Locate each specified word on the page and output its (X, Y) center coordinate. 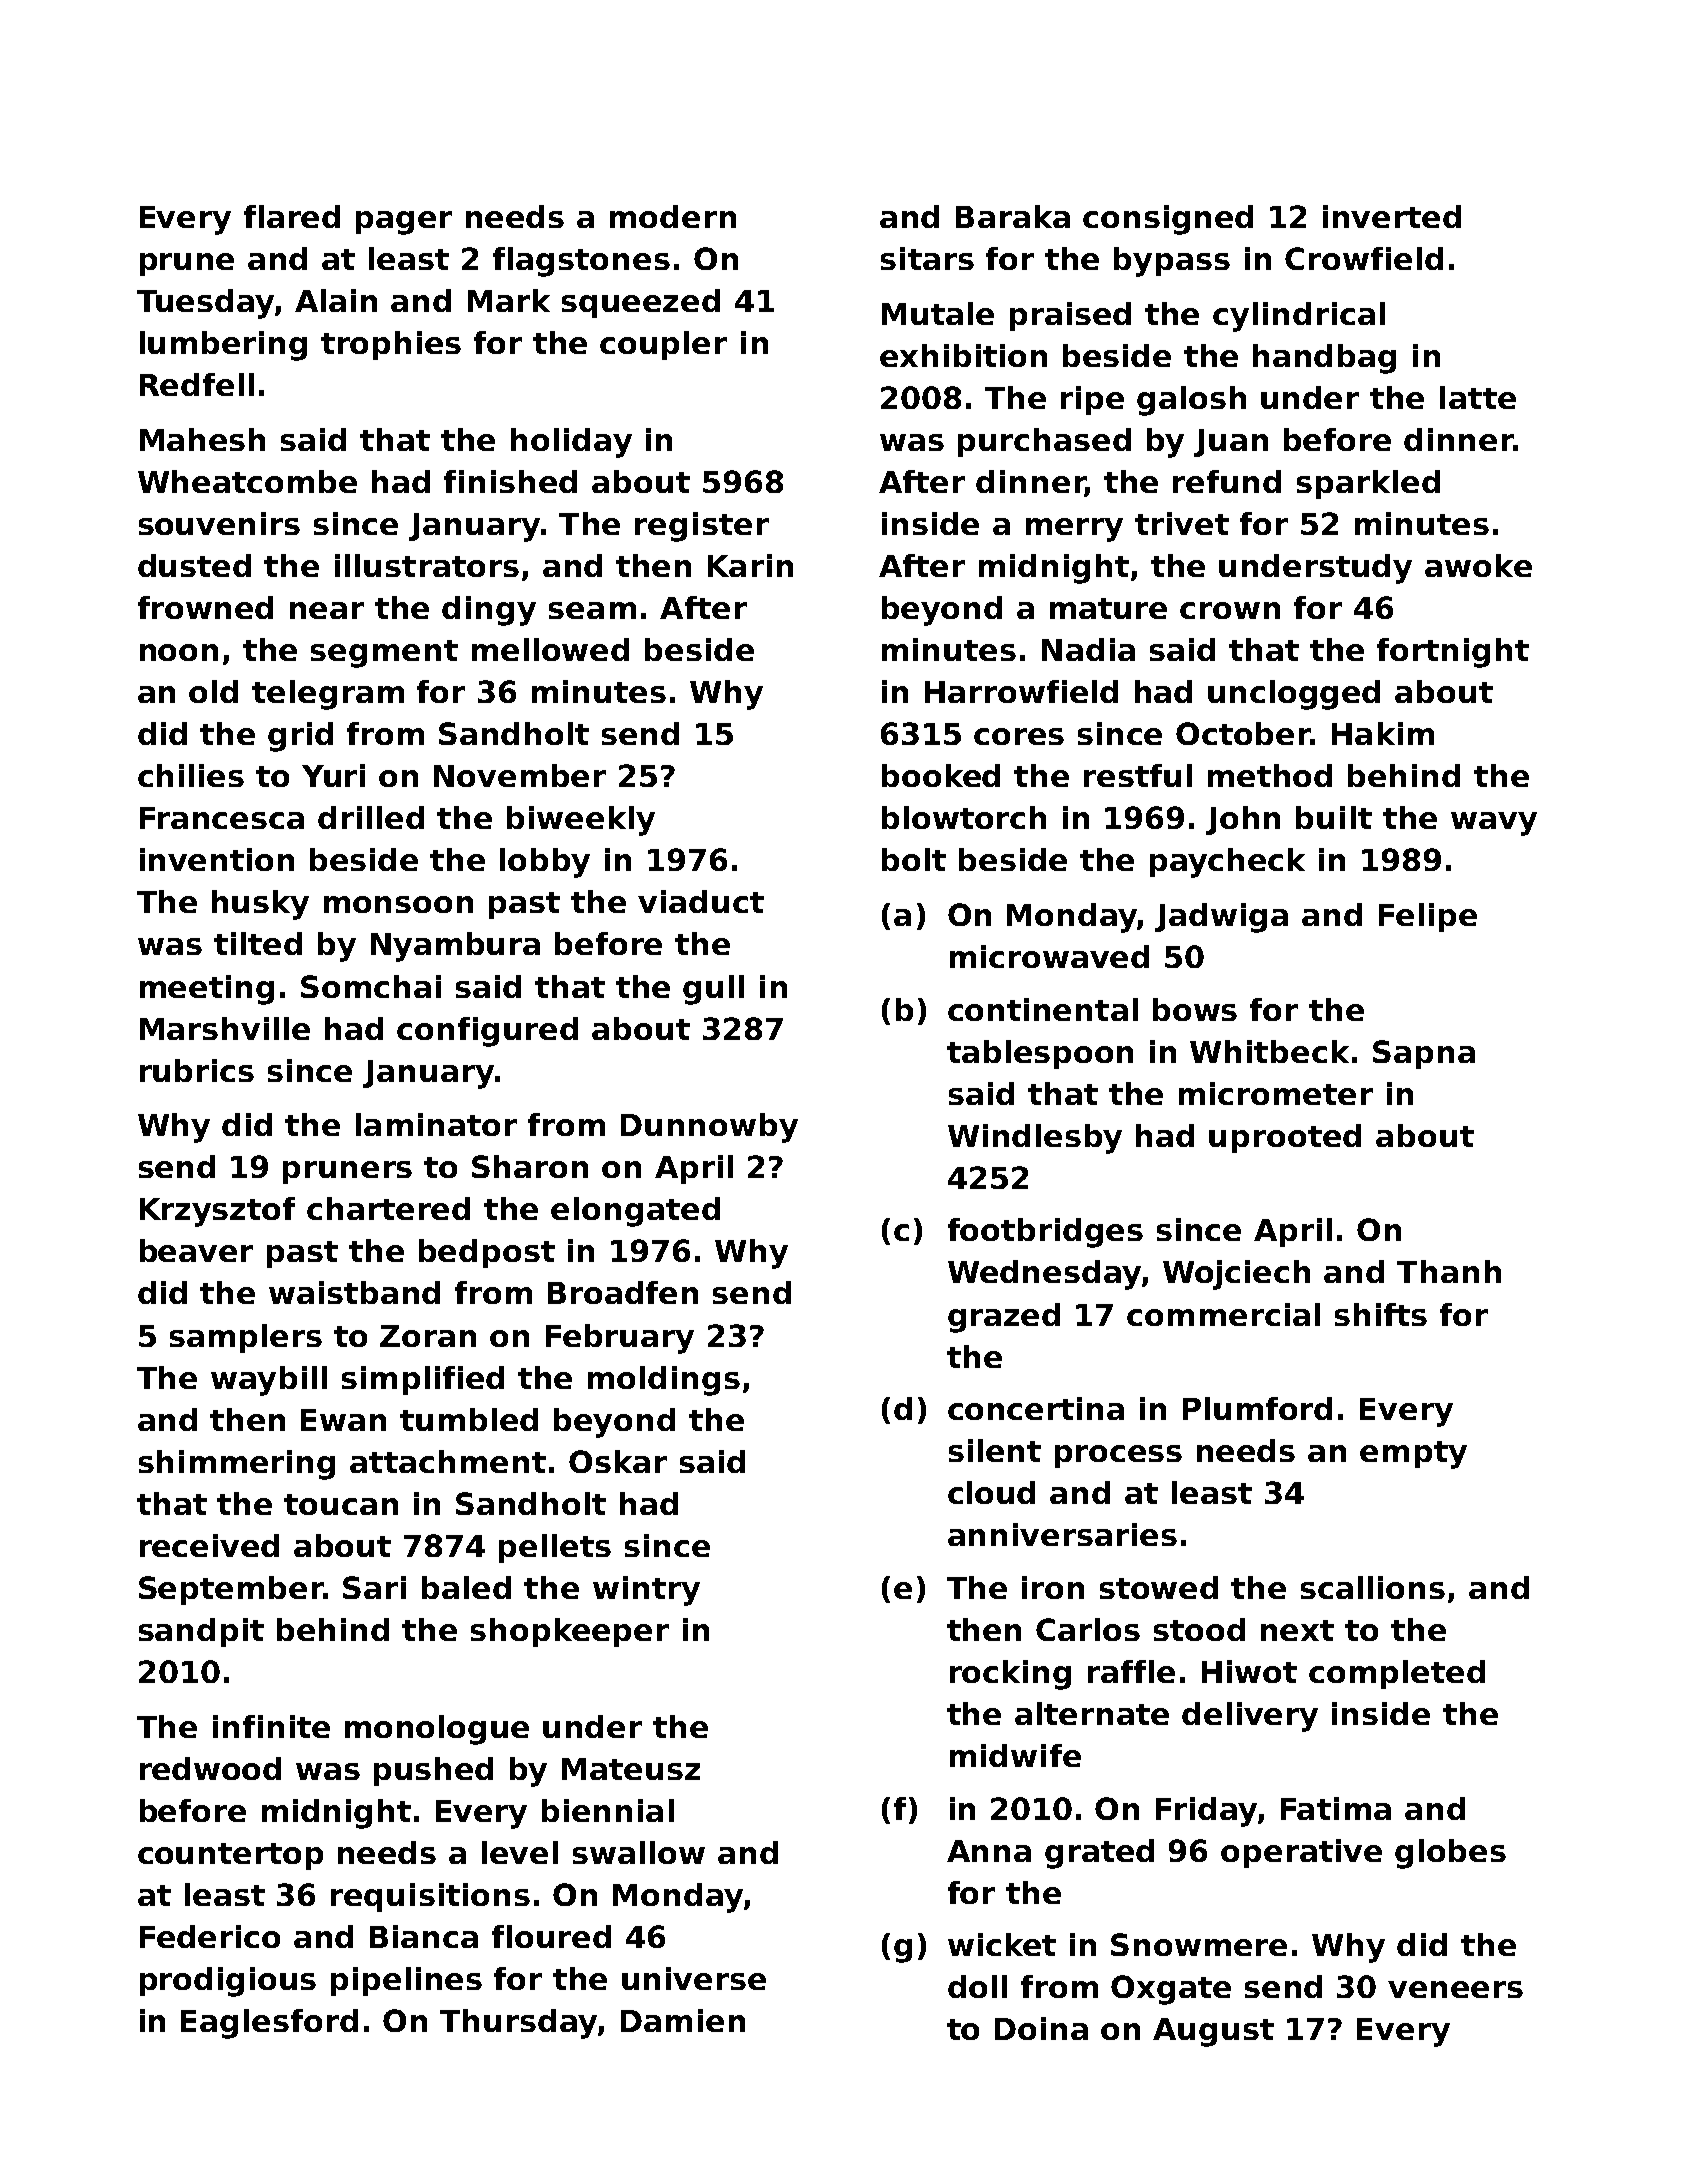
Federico (210, 1936)
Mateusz (631, 1769)
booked (941, 775)
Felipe (1428, 917)
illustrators (427, 565)
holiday (571, 443)
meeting (207, 990)
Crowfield (1364, 258)
